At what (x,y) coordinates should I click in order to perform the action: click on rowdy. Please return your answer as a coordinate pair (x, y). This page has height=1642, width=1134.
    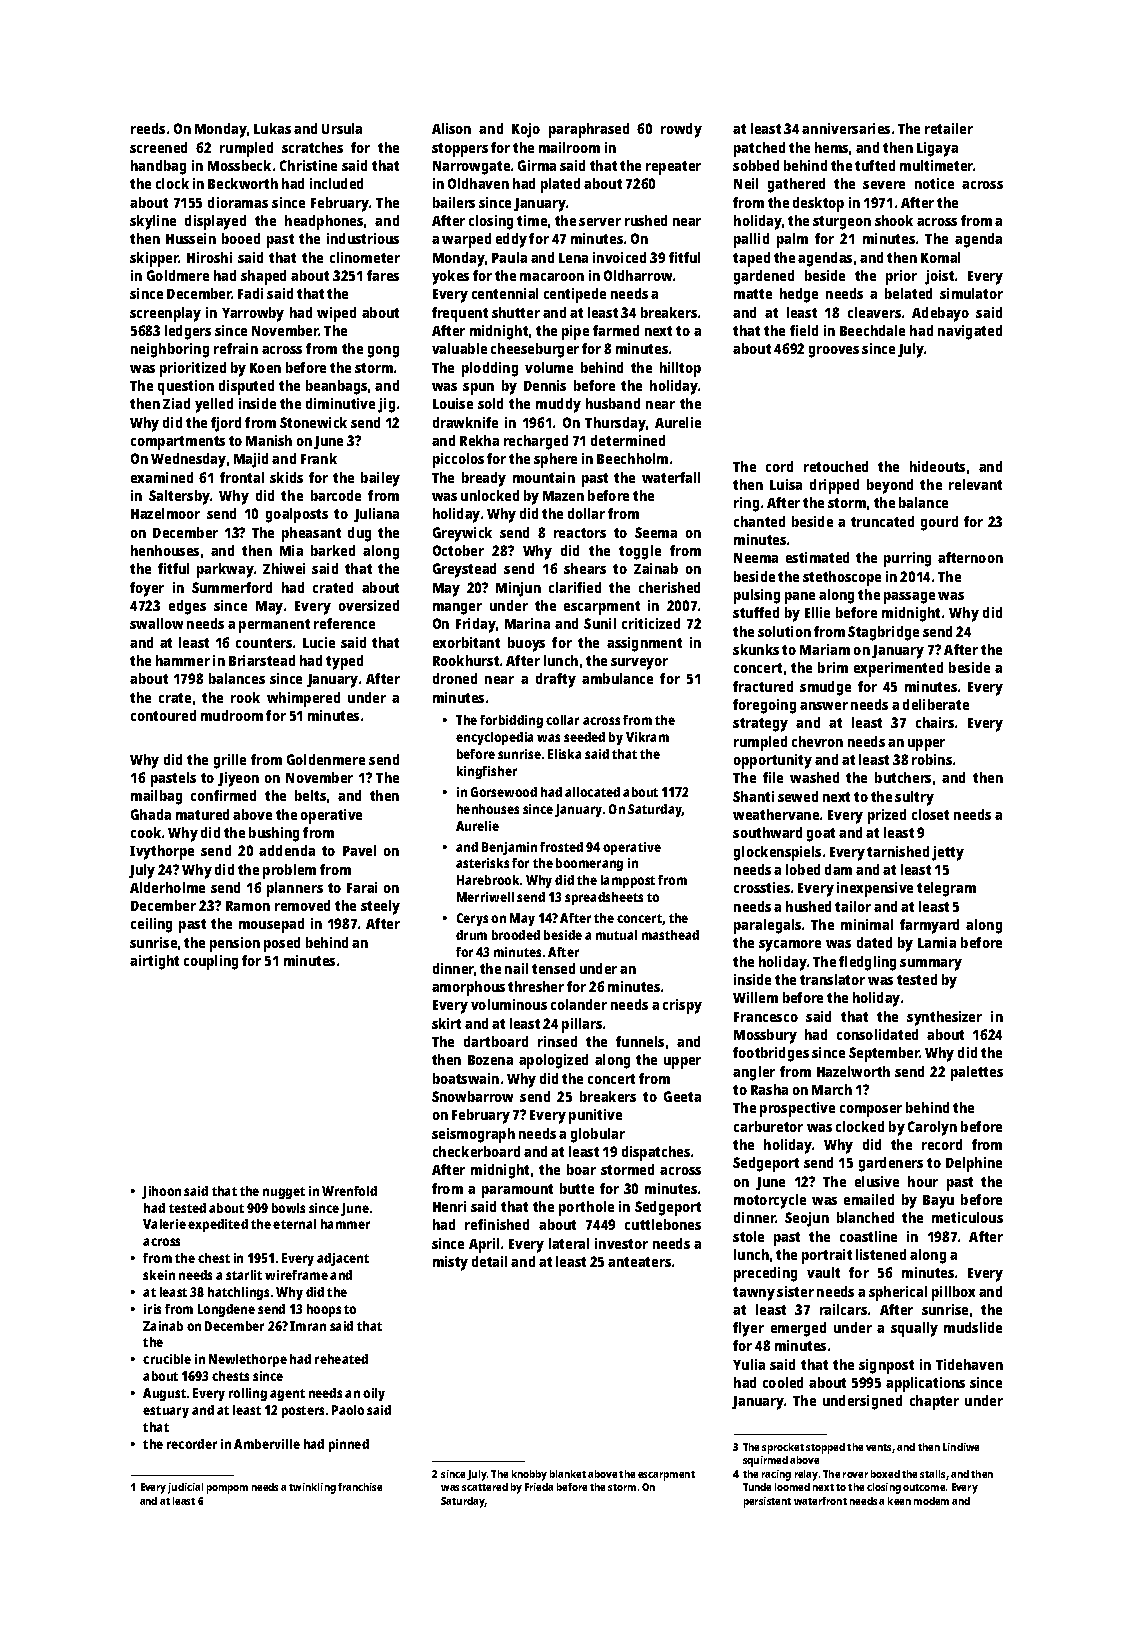
    Looking at the image, I should click on (681, 130).
